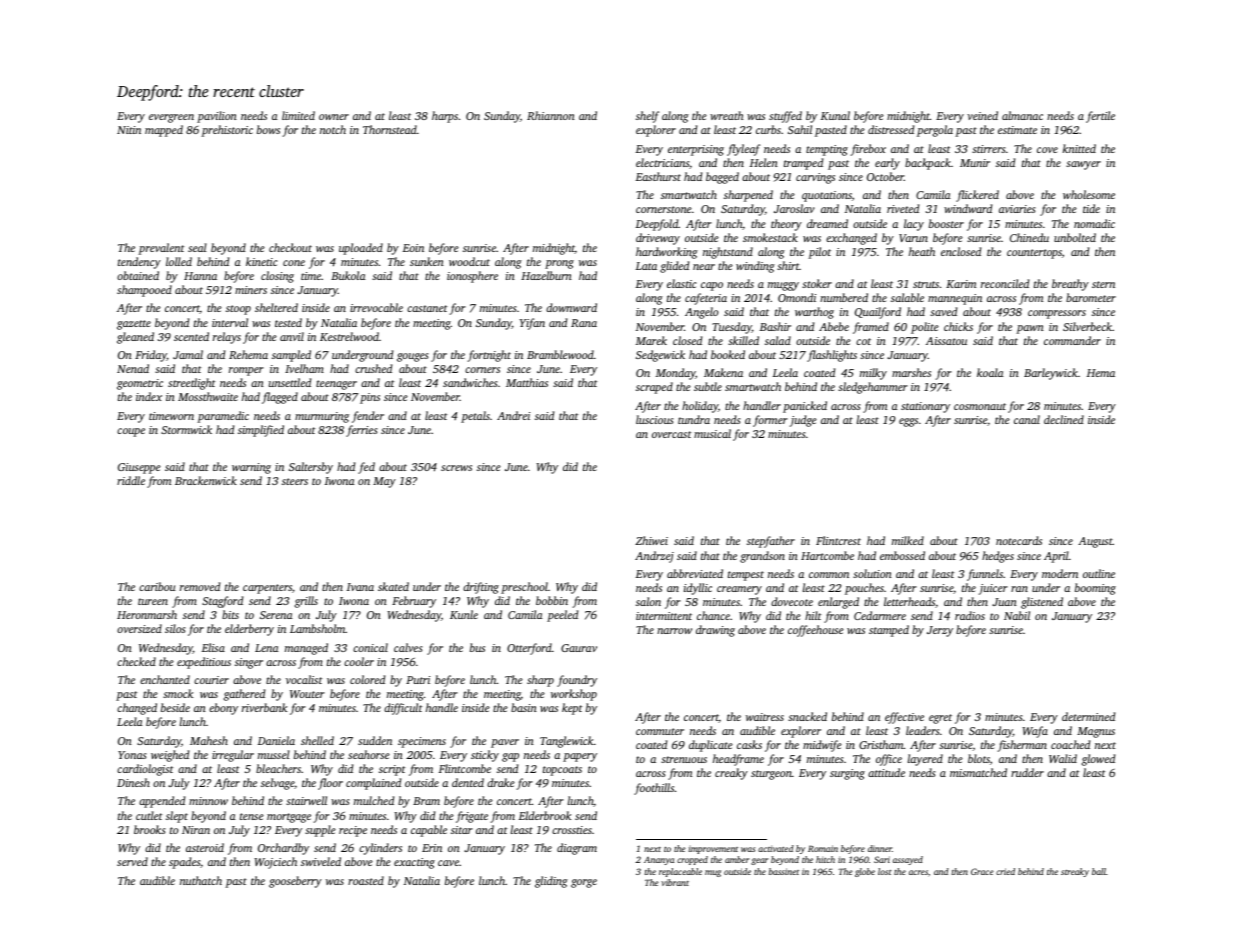  I want to click on Rhiannon, so click(551, 115).
